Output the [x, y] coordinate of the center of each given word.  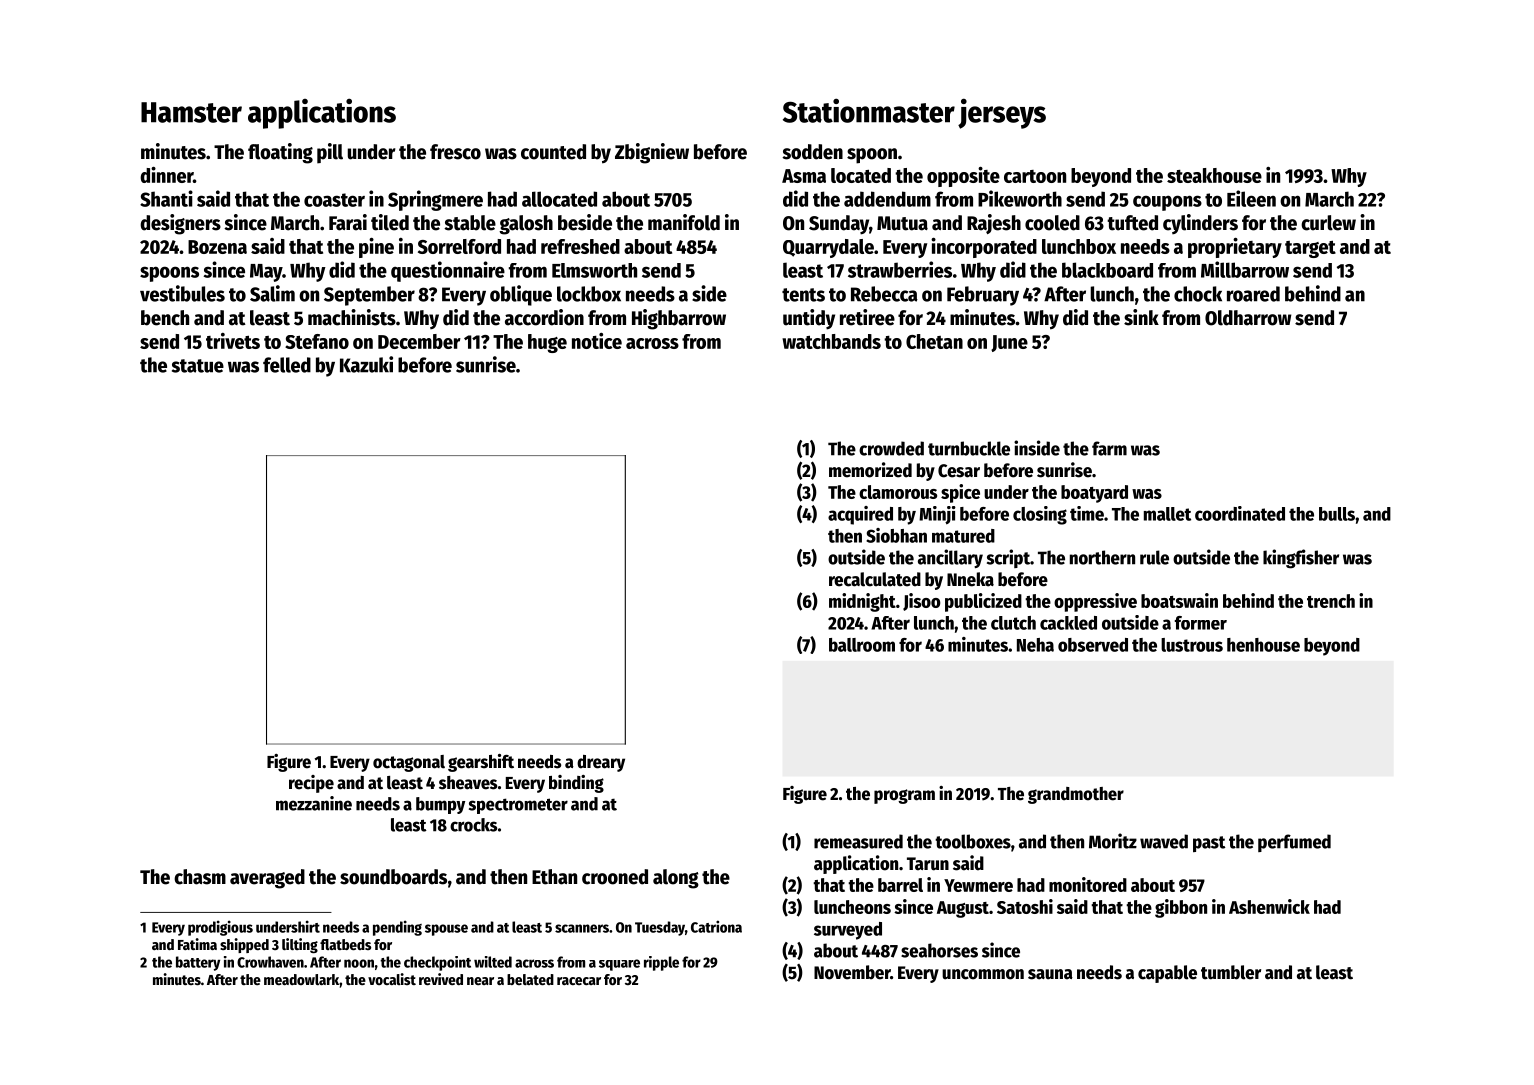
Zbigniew [652, 153]
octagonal [409, 763]
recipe [311, 784]
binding [576, 784]
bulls [1337, 514]
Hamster [191, 112]
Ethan [554, 877]
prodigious [220, 928]
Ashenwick [1269, 906]
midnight [862, 602]
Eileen [1251, 198]
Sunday [839, 225]
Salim [272, 293]
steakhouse [1214, 175]
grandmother [1076, 795]
